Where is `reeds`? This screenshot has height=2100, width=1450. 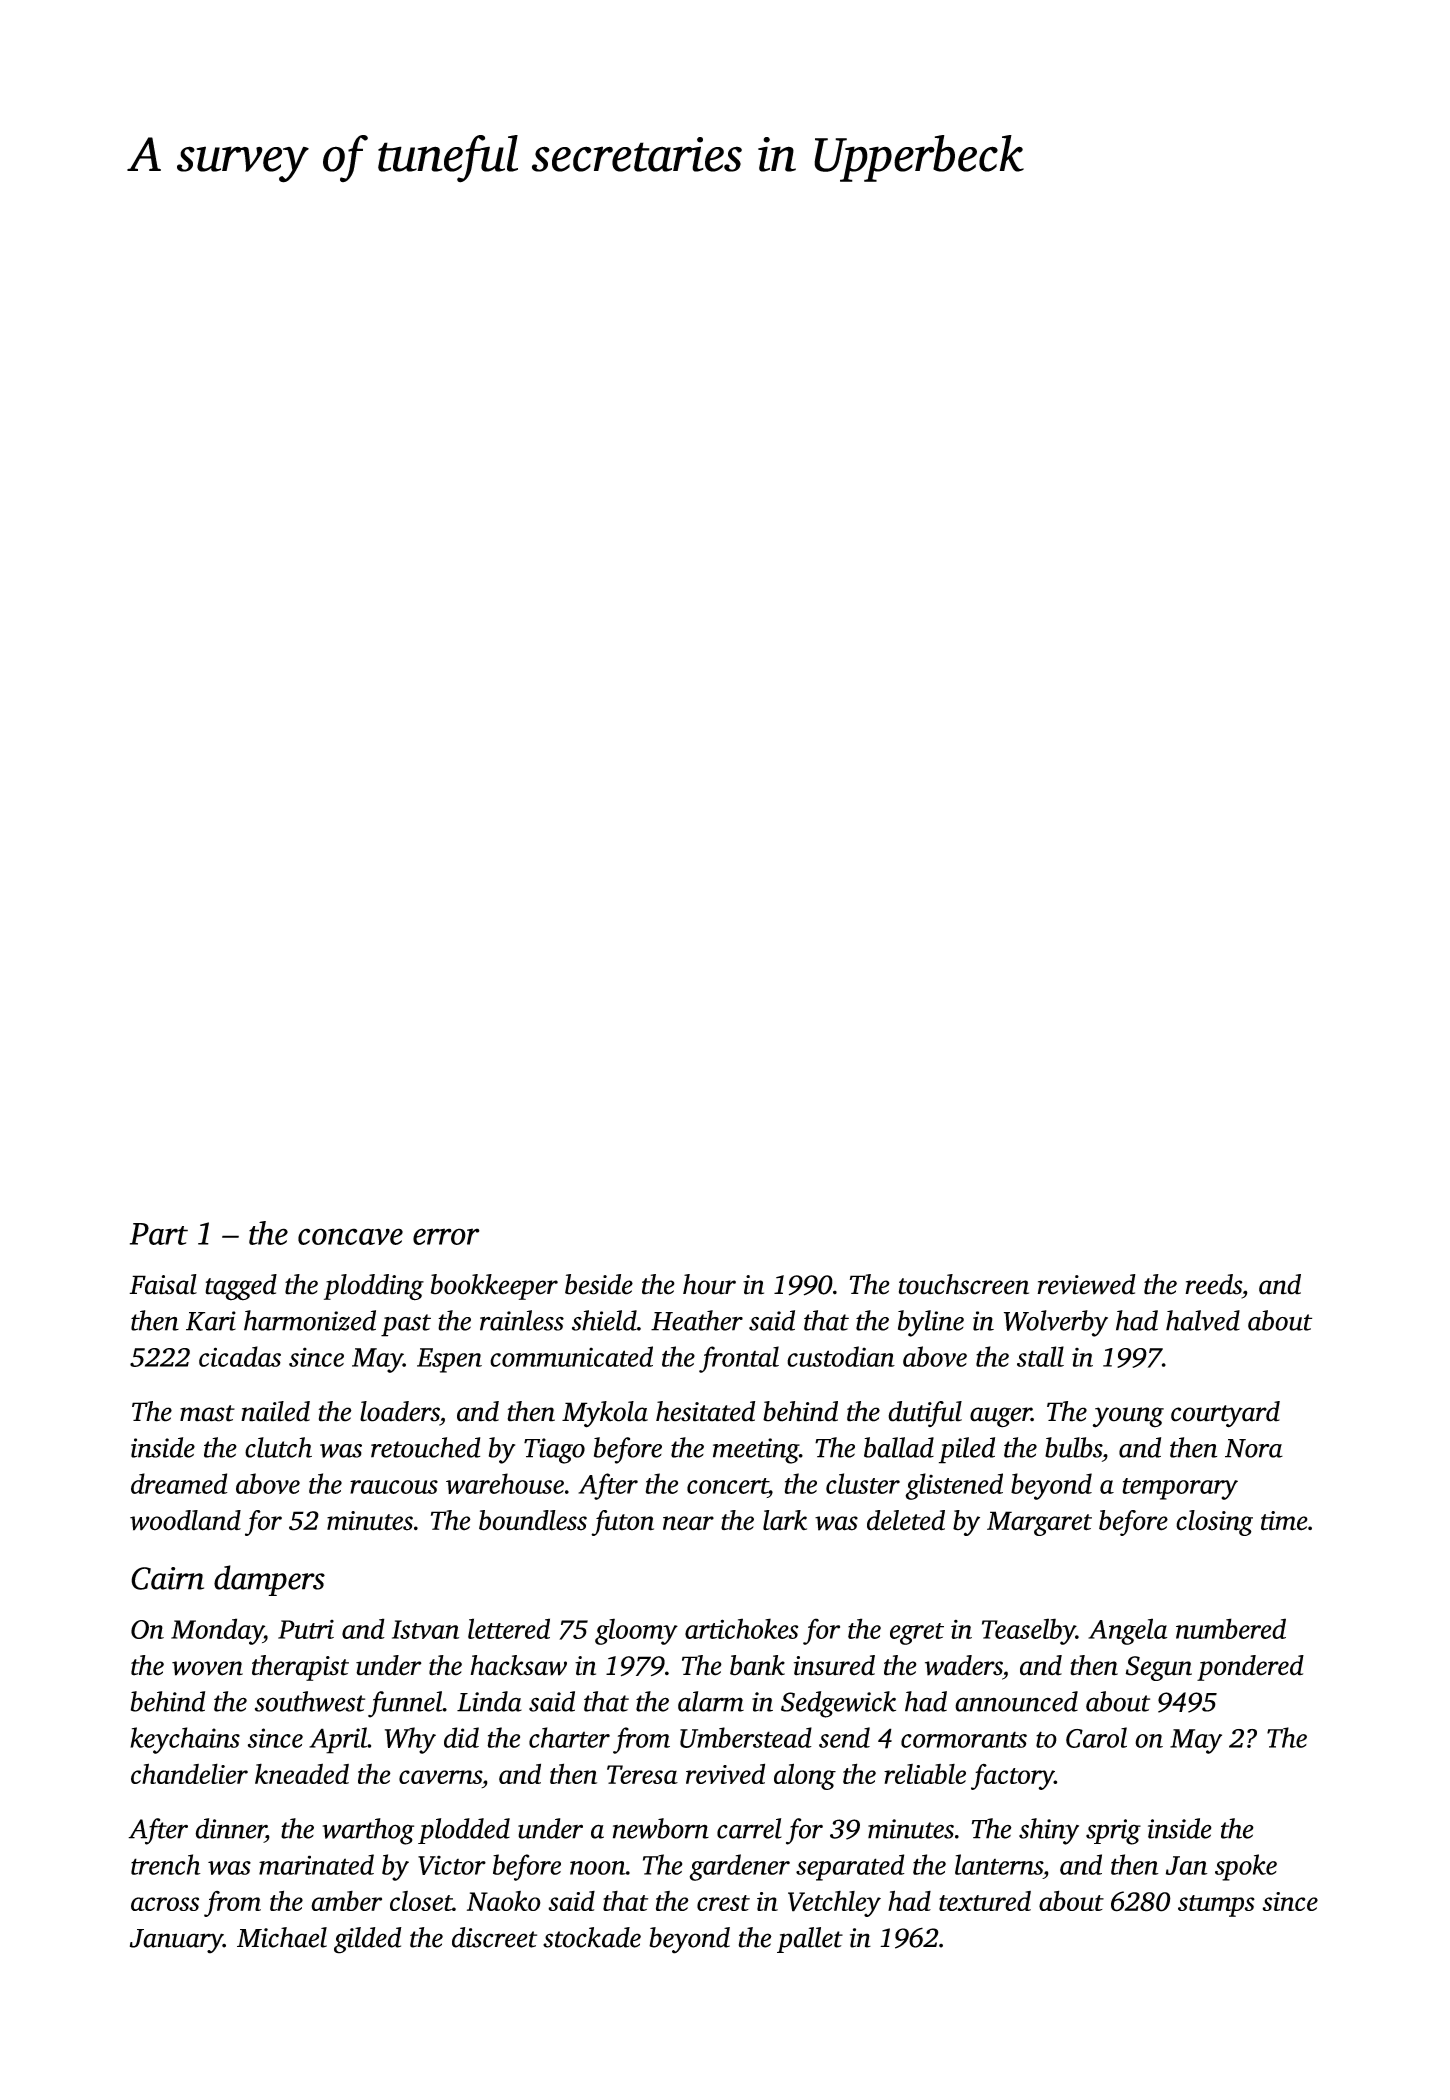
reeds is located at coordinates (1213, 1284).
